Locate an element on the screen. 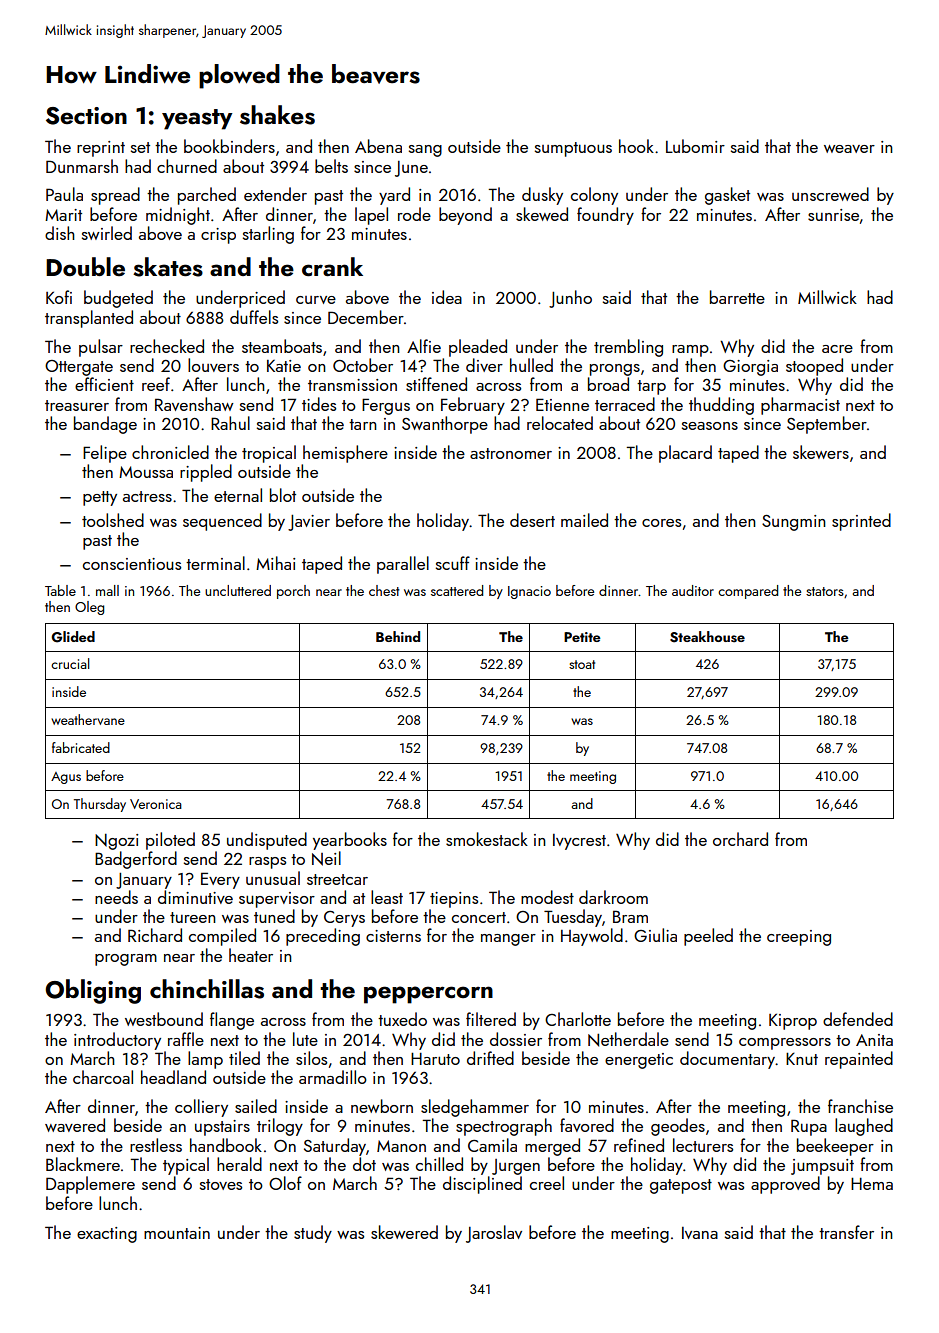  bookbinders is located at coordinates (229, 146).
